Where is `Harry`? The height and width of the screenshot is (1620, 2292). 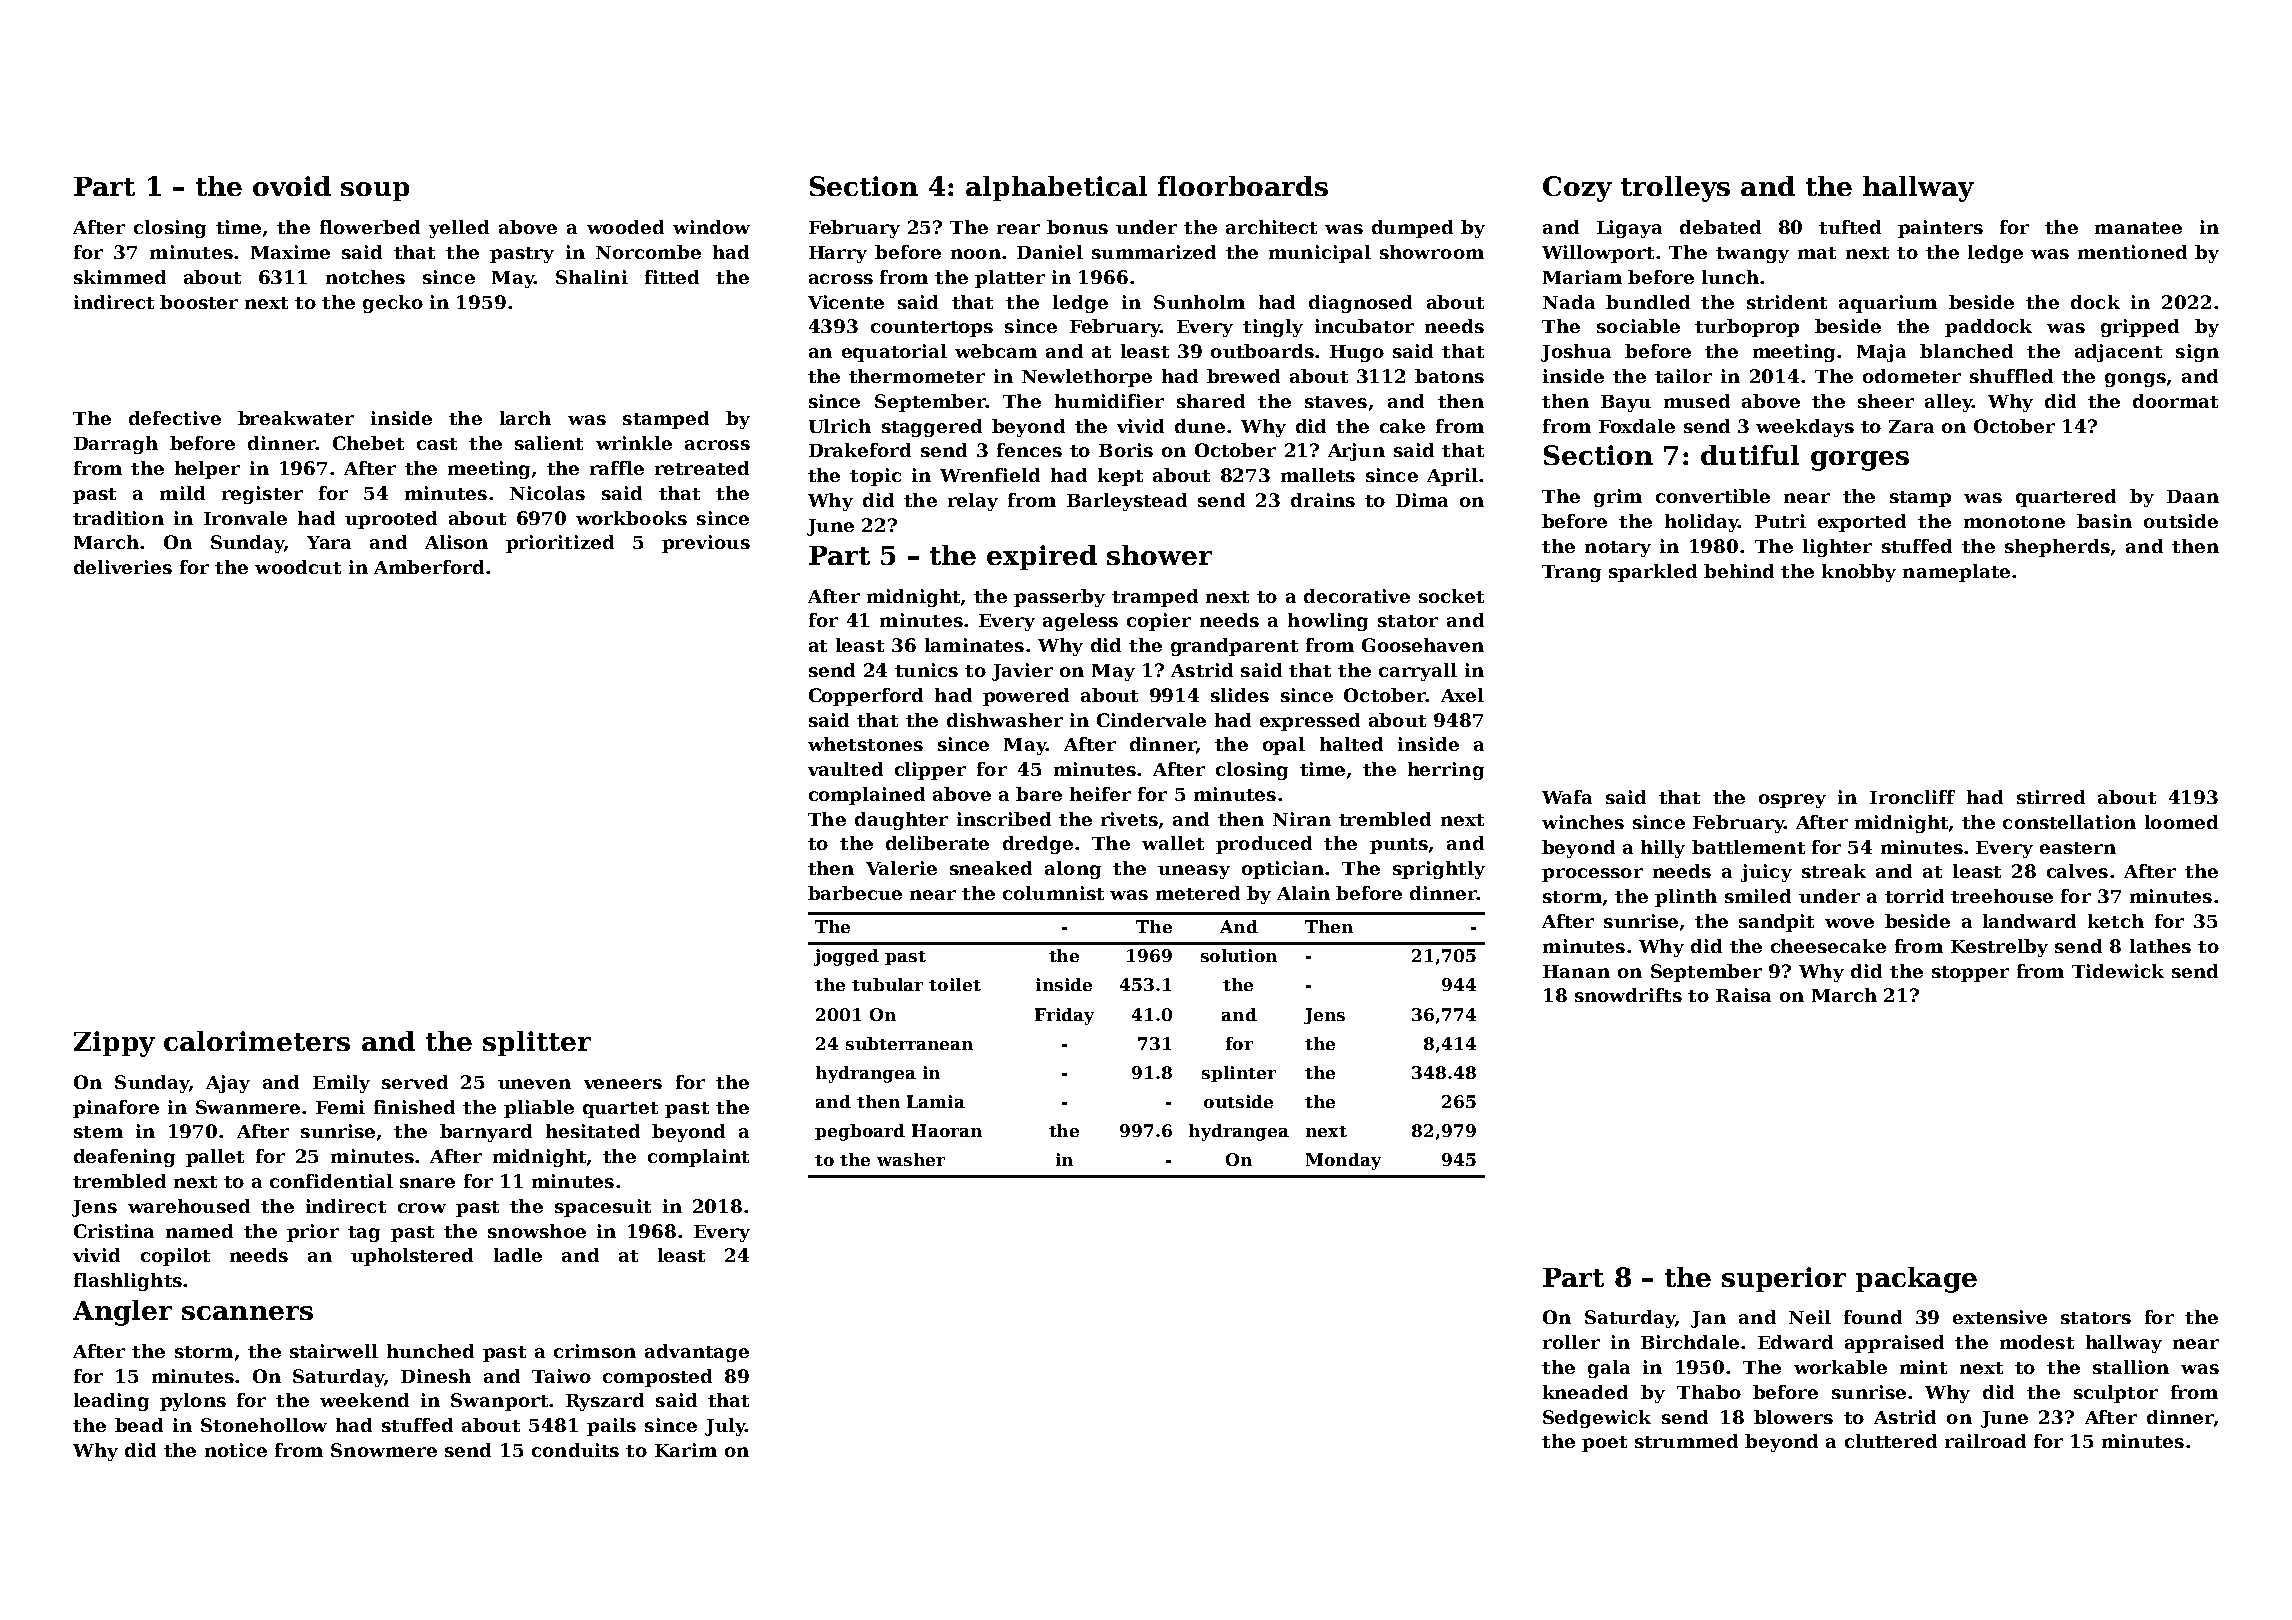 Harry is located at coordinates (838, 254).
